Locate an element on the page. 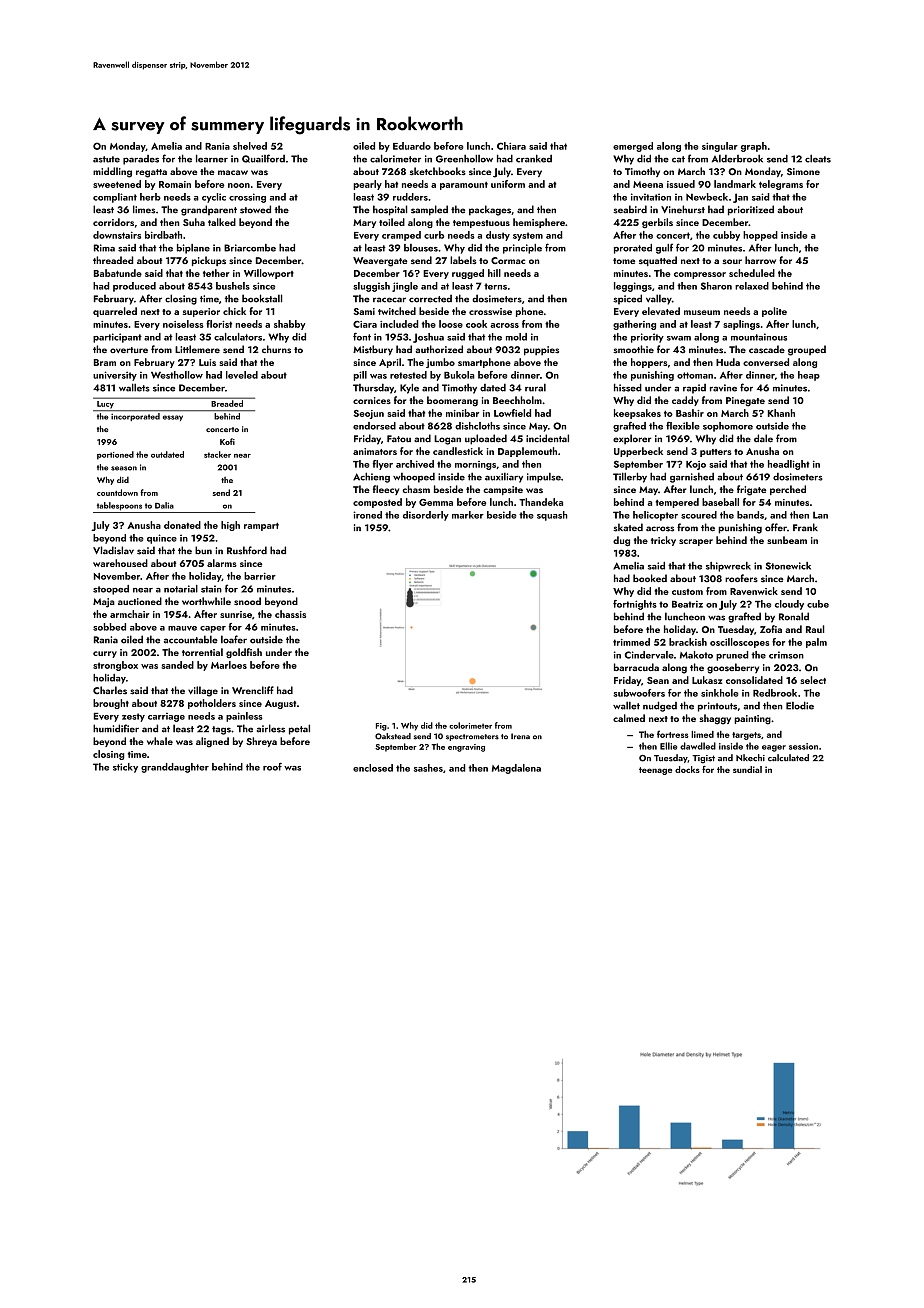 This image has height=1308, width=924. Eduardo is located at coordinates (412, 146).
